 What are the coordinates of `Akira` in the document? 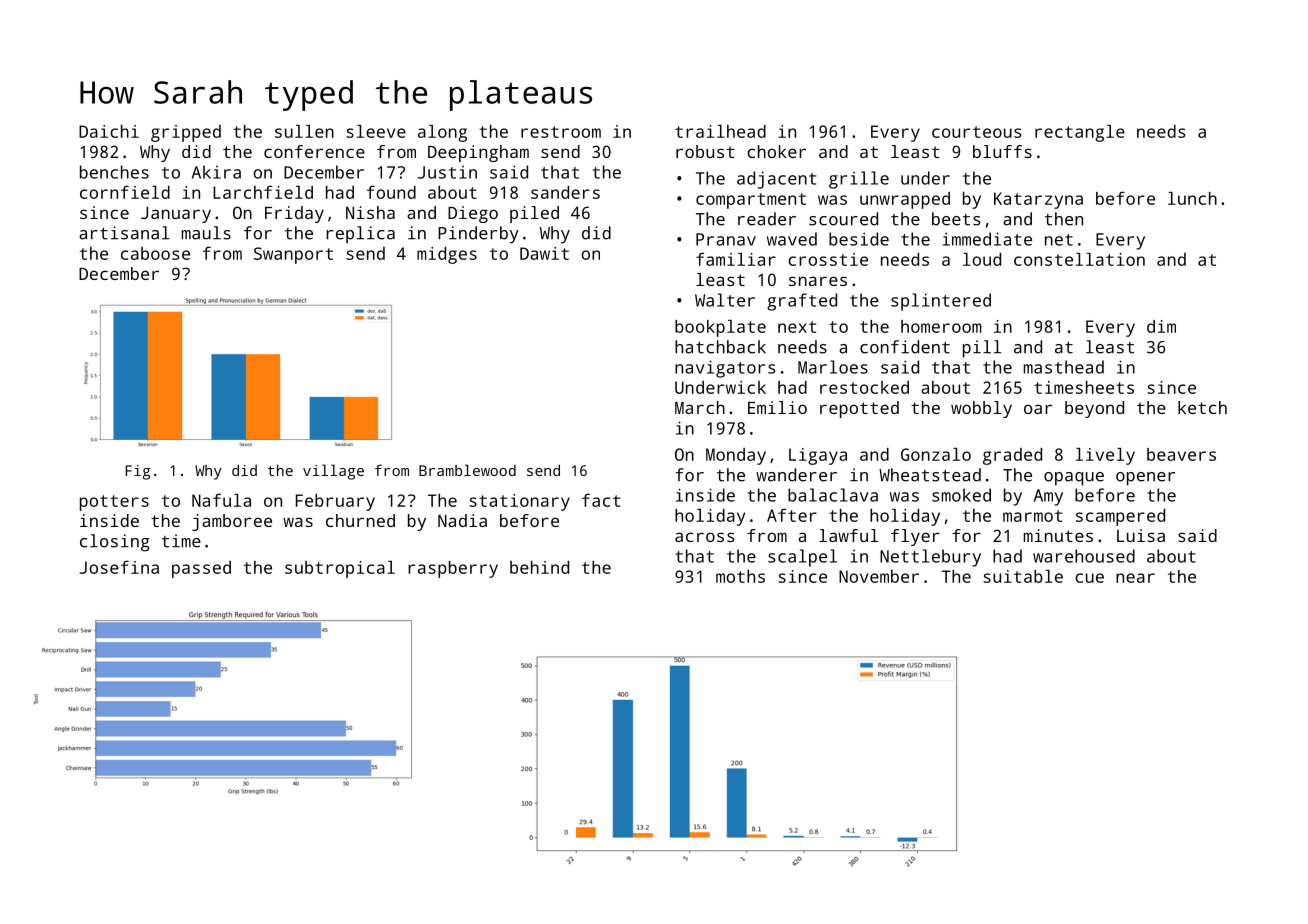 It's located at (216, 172).
